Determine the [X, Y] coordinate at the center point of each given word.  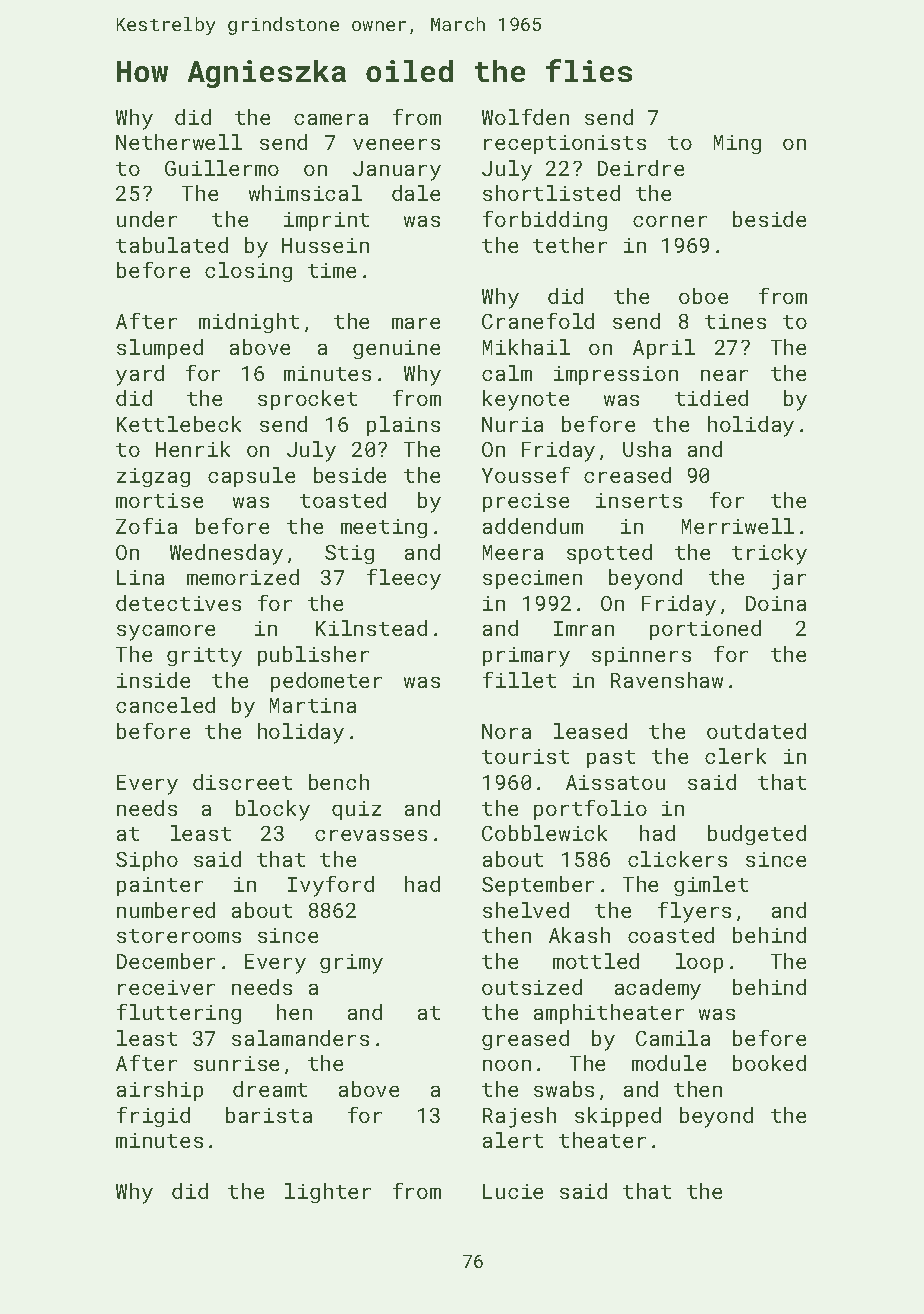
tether [570, 245]
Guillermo [222, 168]
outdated [756, 731]
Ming [737, 144]
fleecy [404, 579]
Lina [140, 577]
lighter [328, 1193]
